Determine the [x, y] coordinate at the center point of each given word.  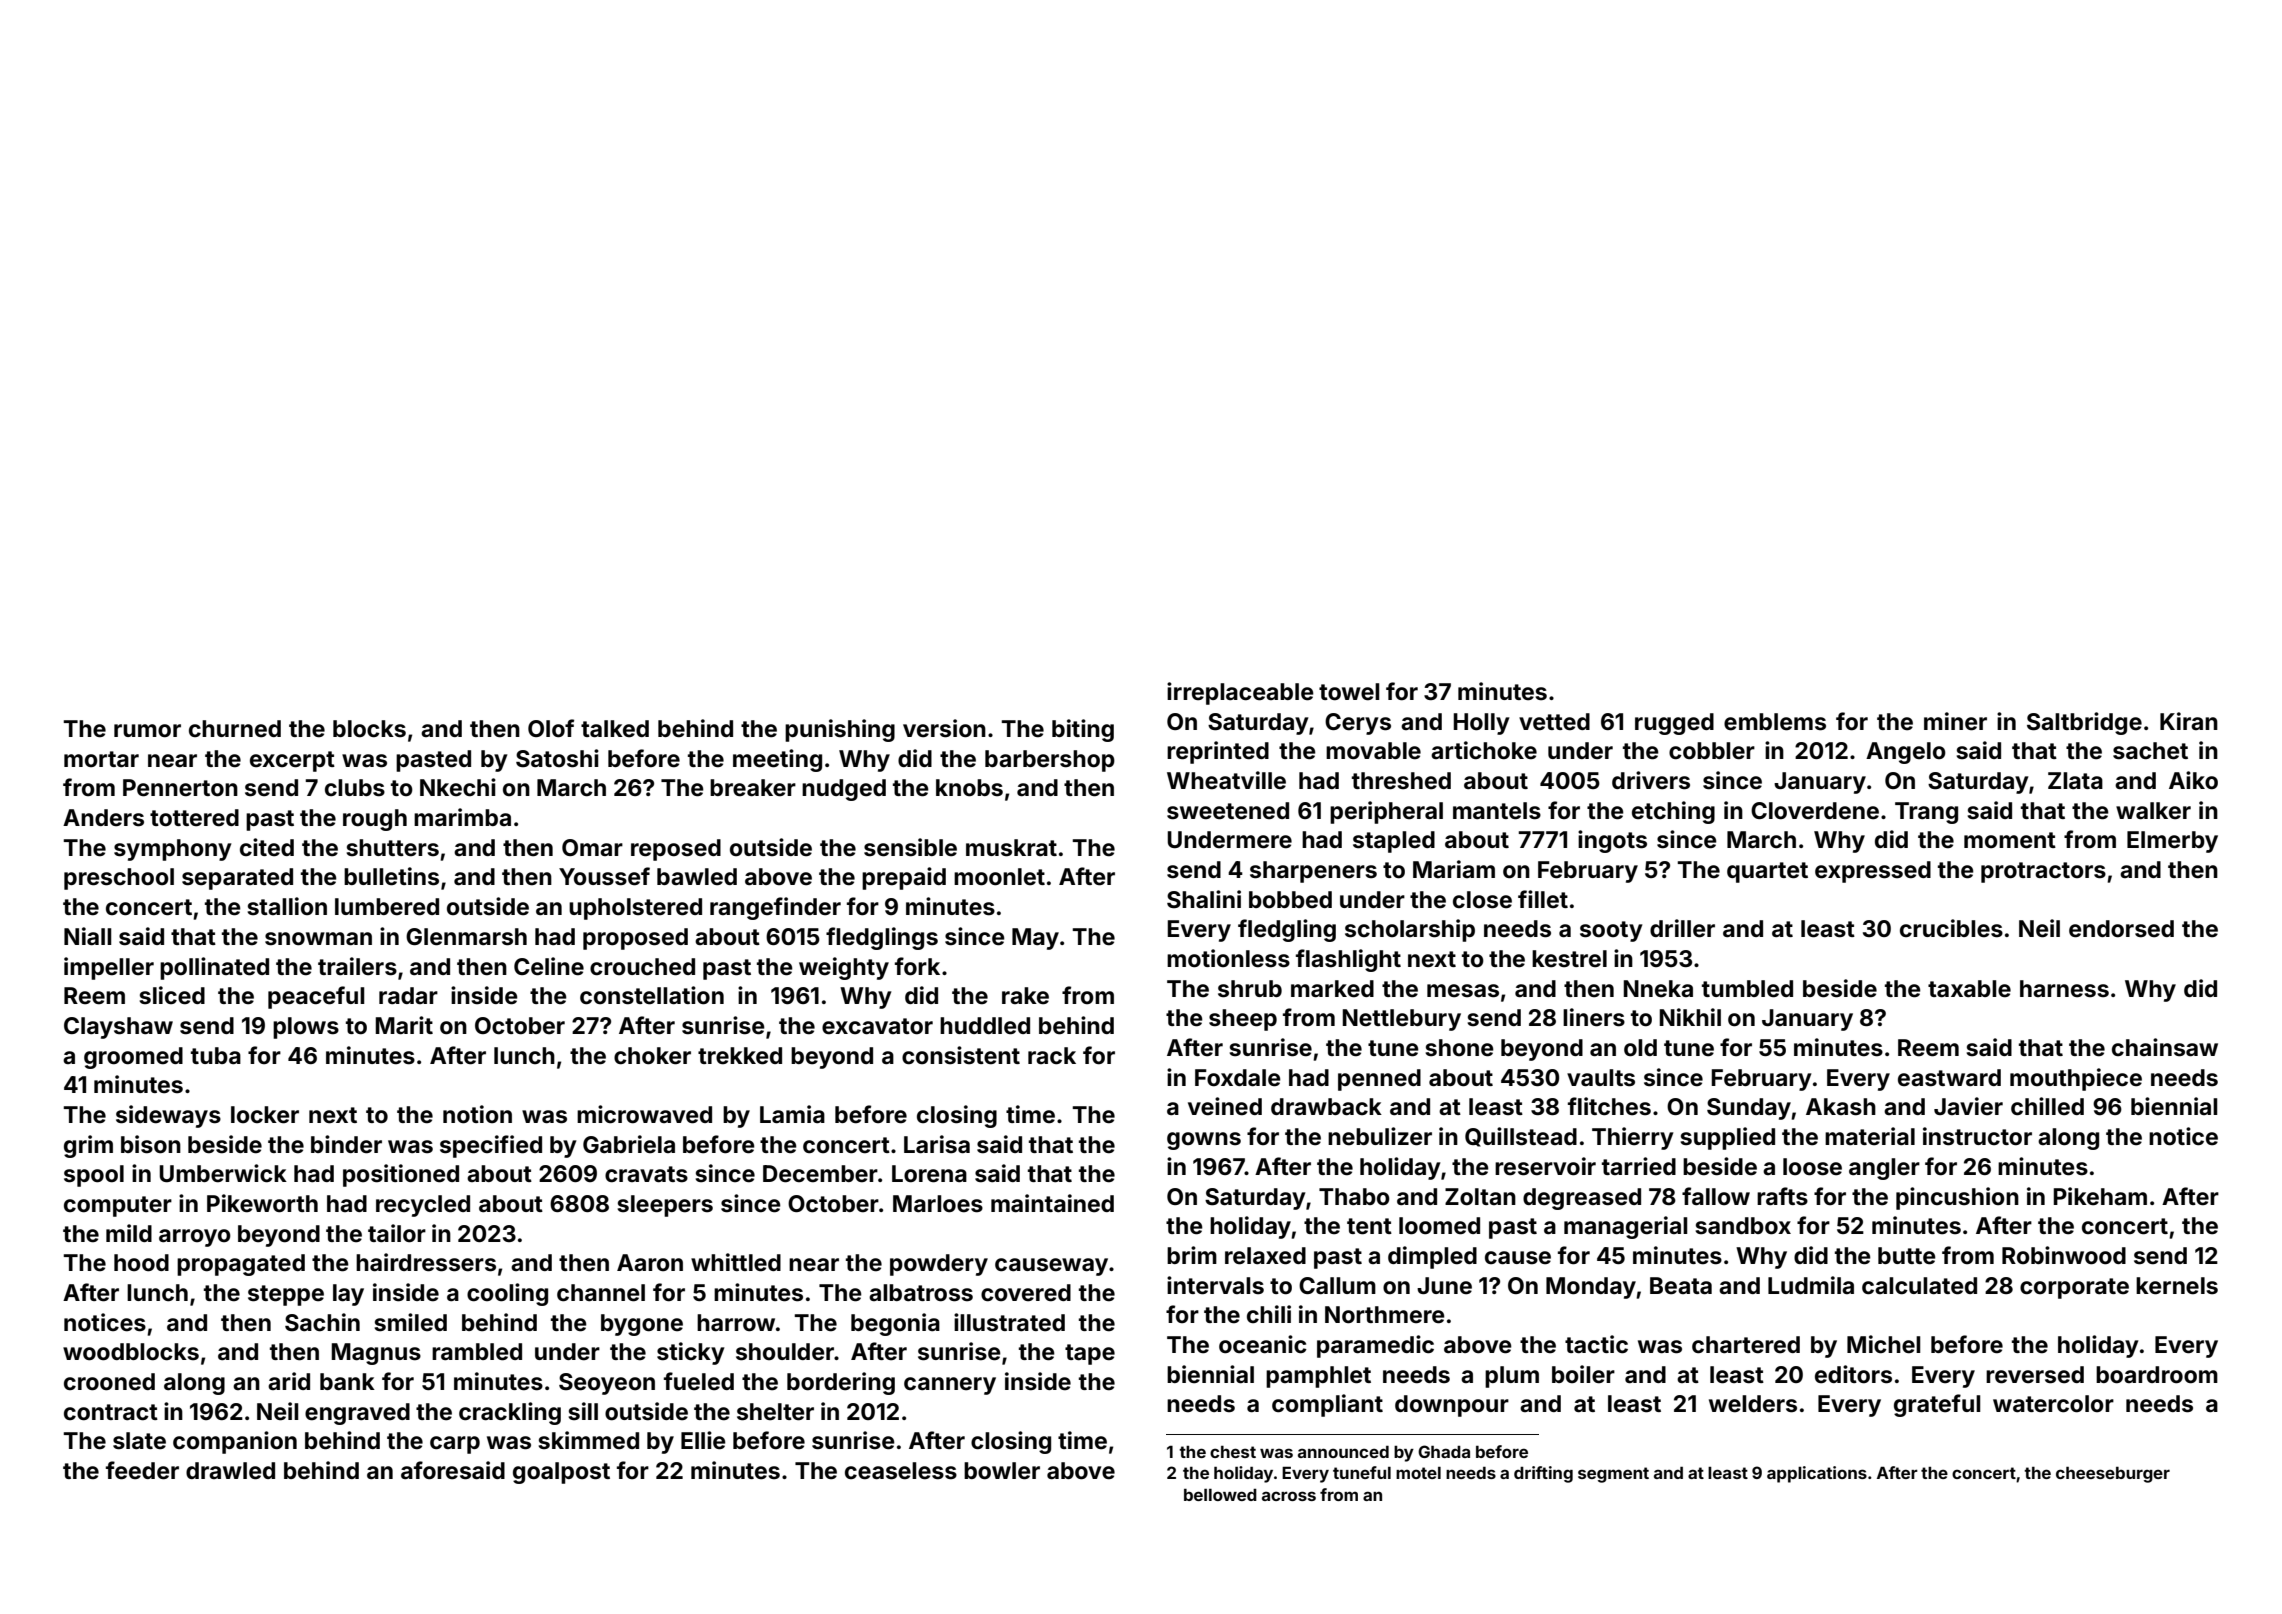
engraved [357, 1414]
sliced [172, 995]
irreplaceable [1240, 693]
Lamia [792, 1114]
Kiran [2189, 721]
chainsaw [2165, 1047]
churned [235, 729]
